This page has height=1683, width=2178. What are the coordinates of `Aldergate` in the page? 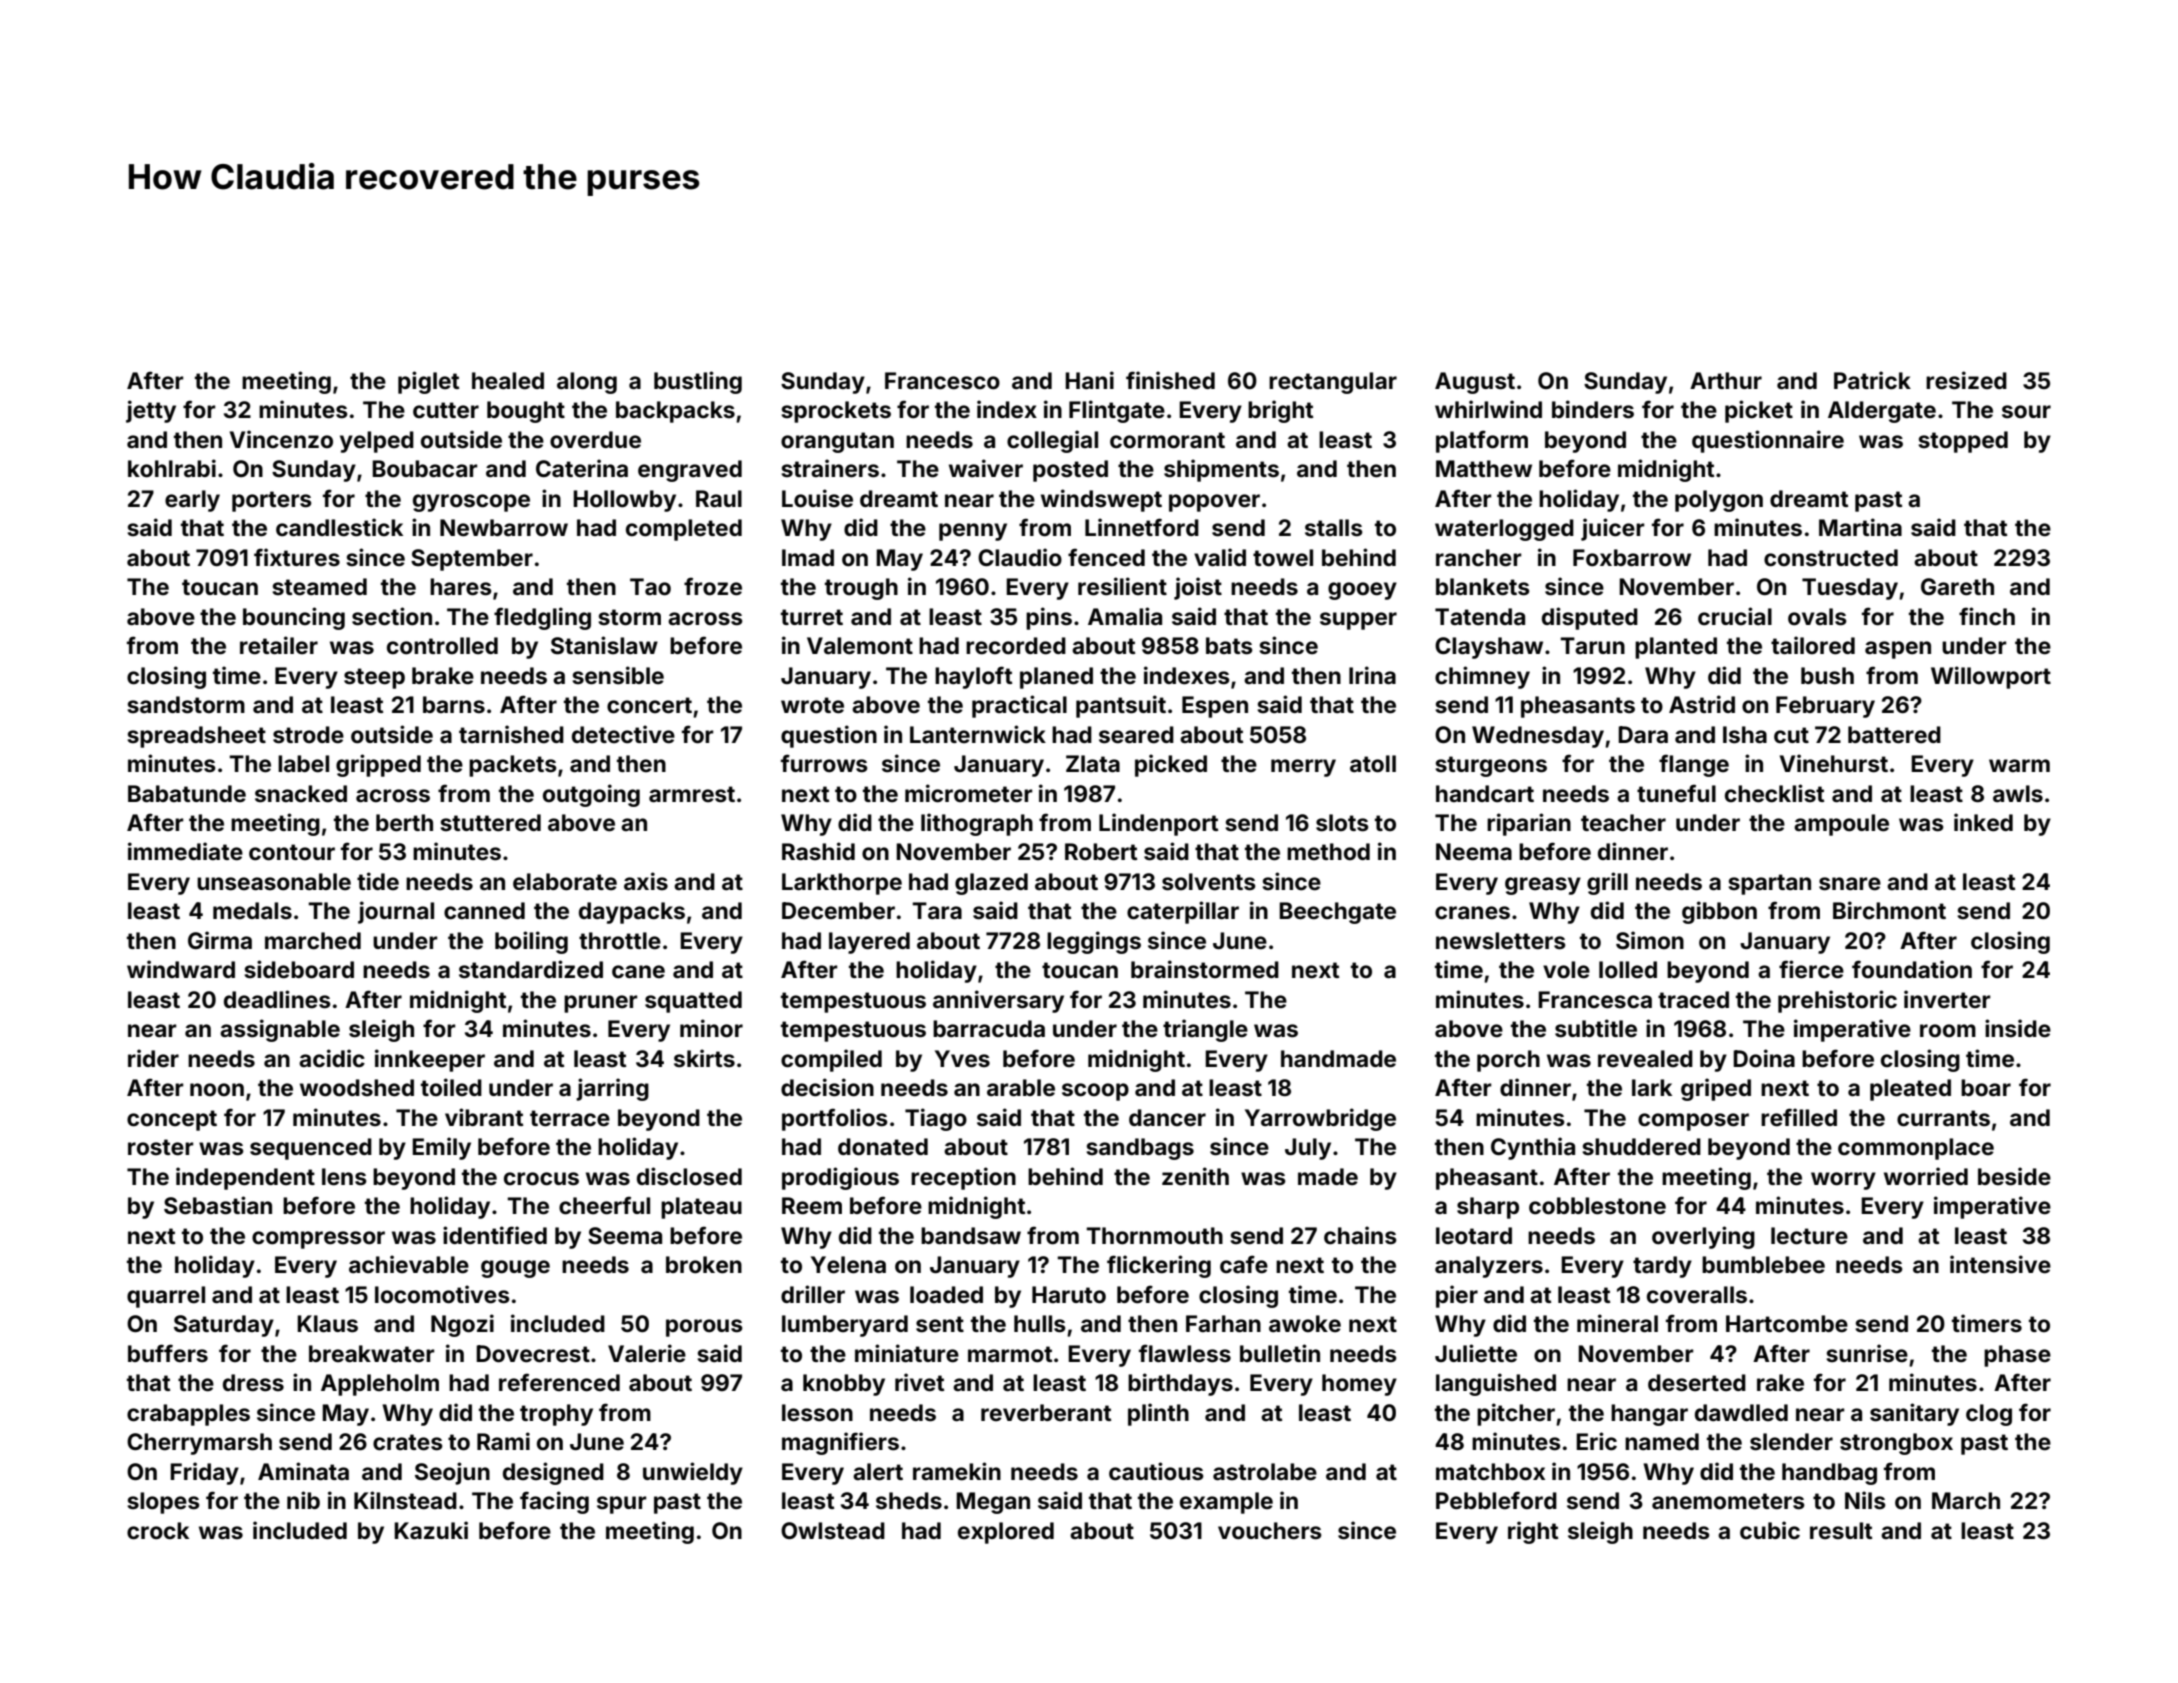 It's located at (1882, 412).
